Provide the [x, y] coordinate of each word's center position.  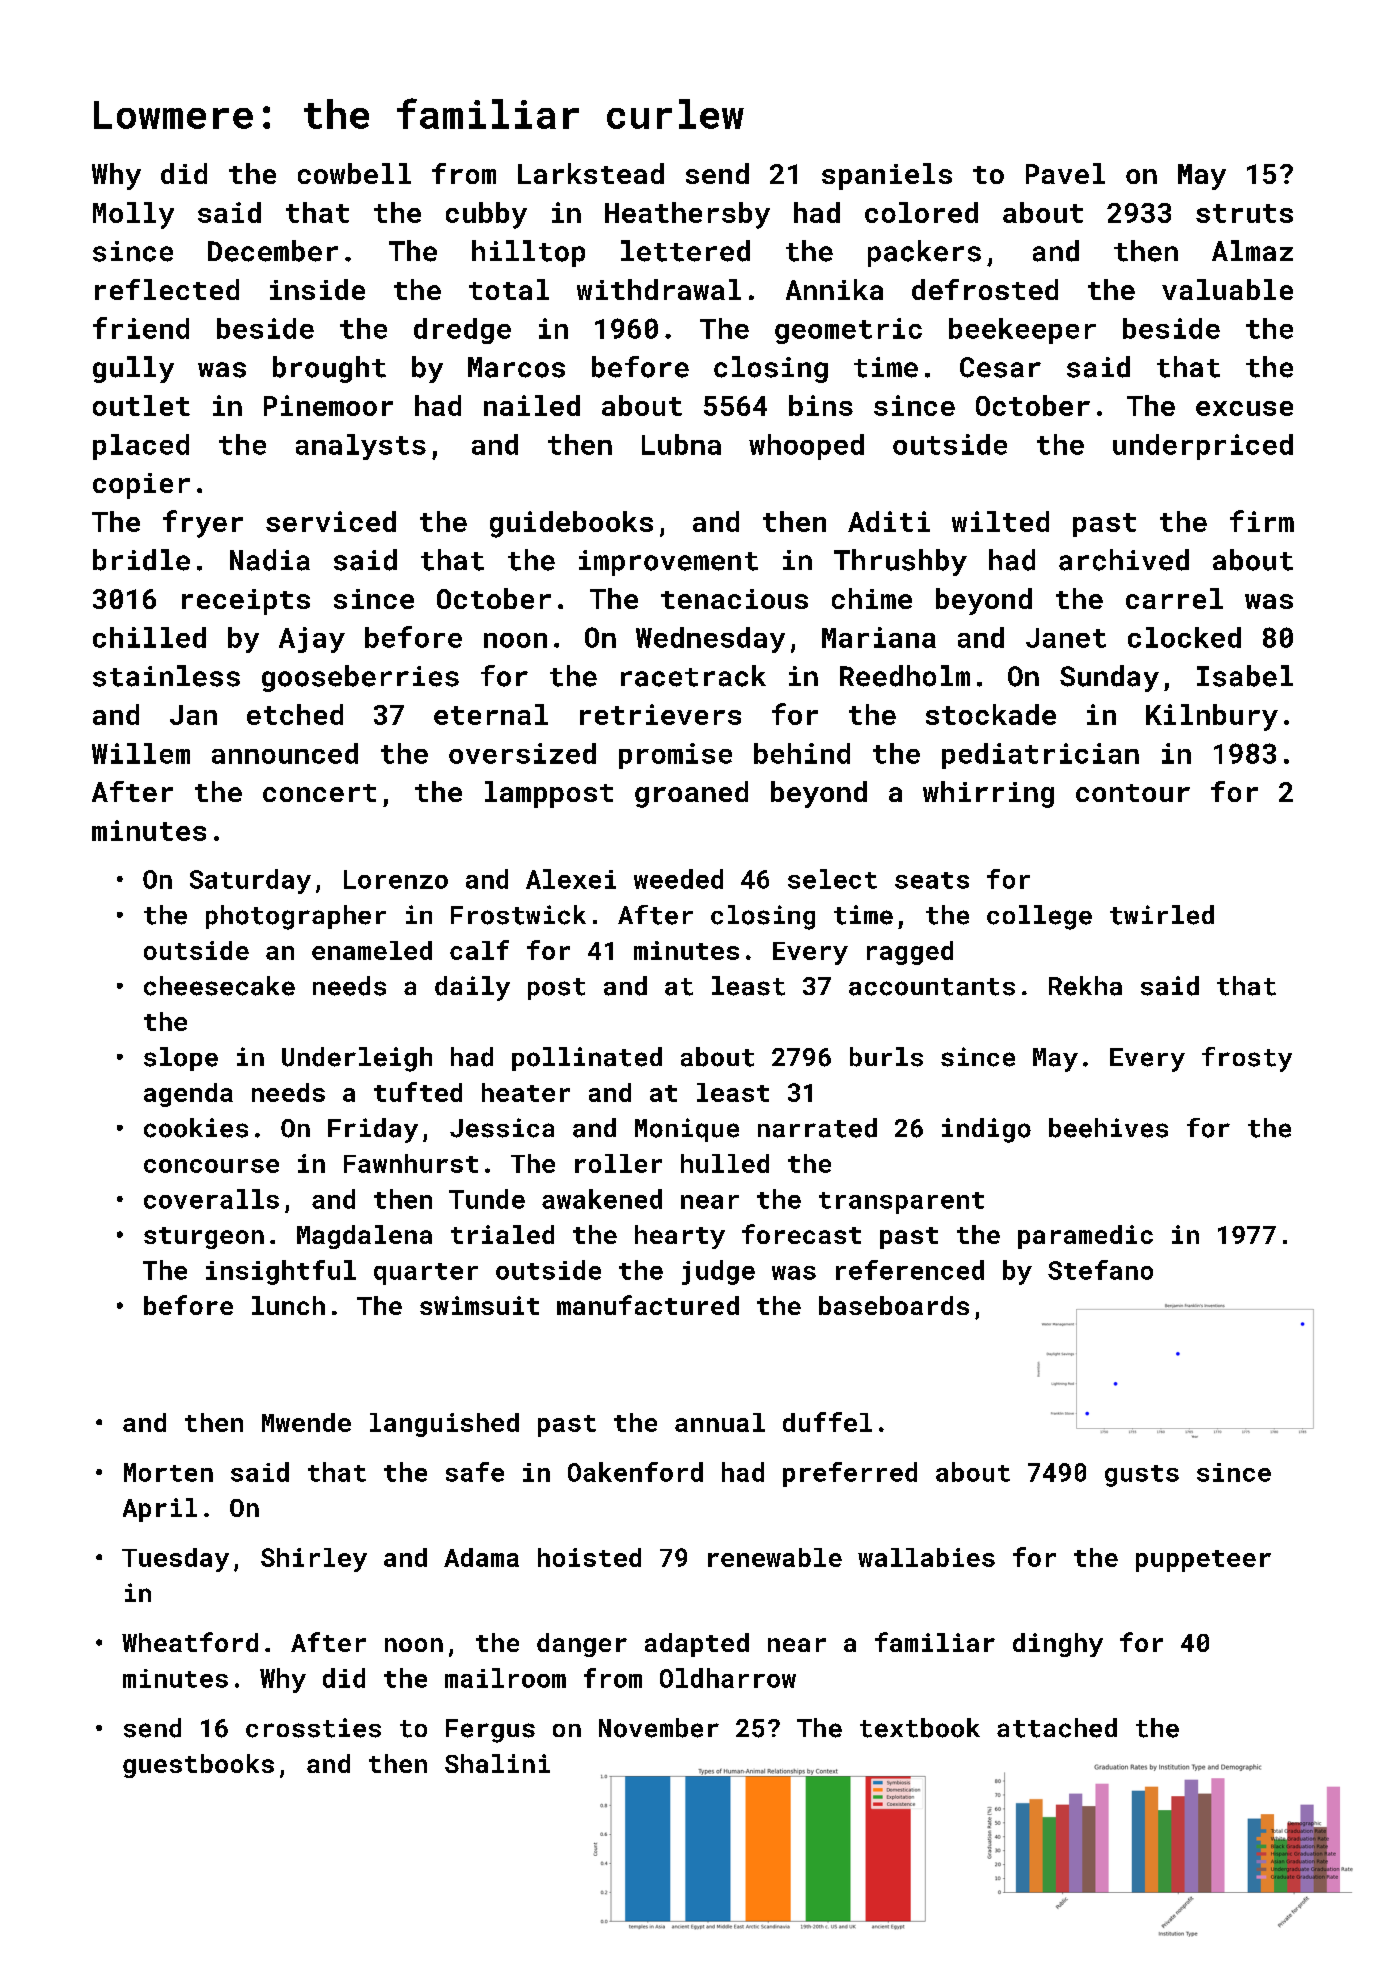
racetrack [693, 676]
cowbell [354, 173]
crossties [313, 1728]
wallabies [926, 1557]
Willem [141, 753]
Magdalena [364, 1237]
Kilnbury [1212, 717]
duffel [827, 1422]
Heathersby [687, 215]
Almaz [1252, 250]
